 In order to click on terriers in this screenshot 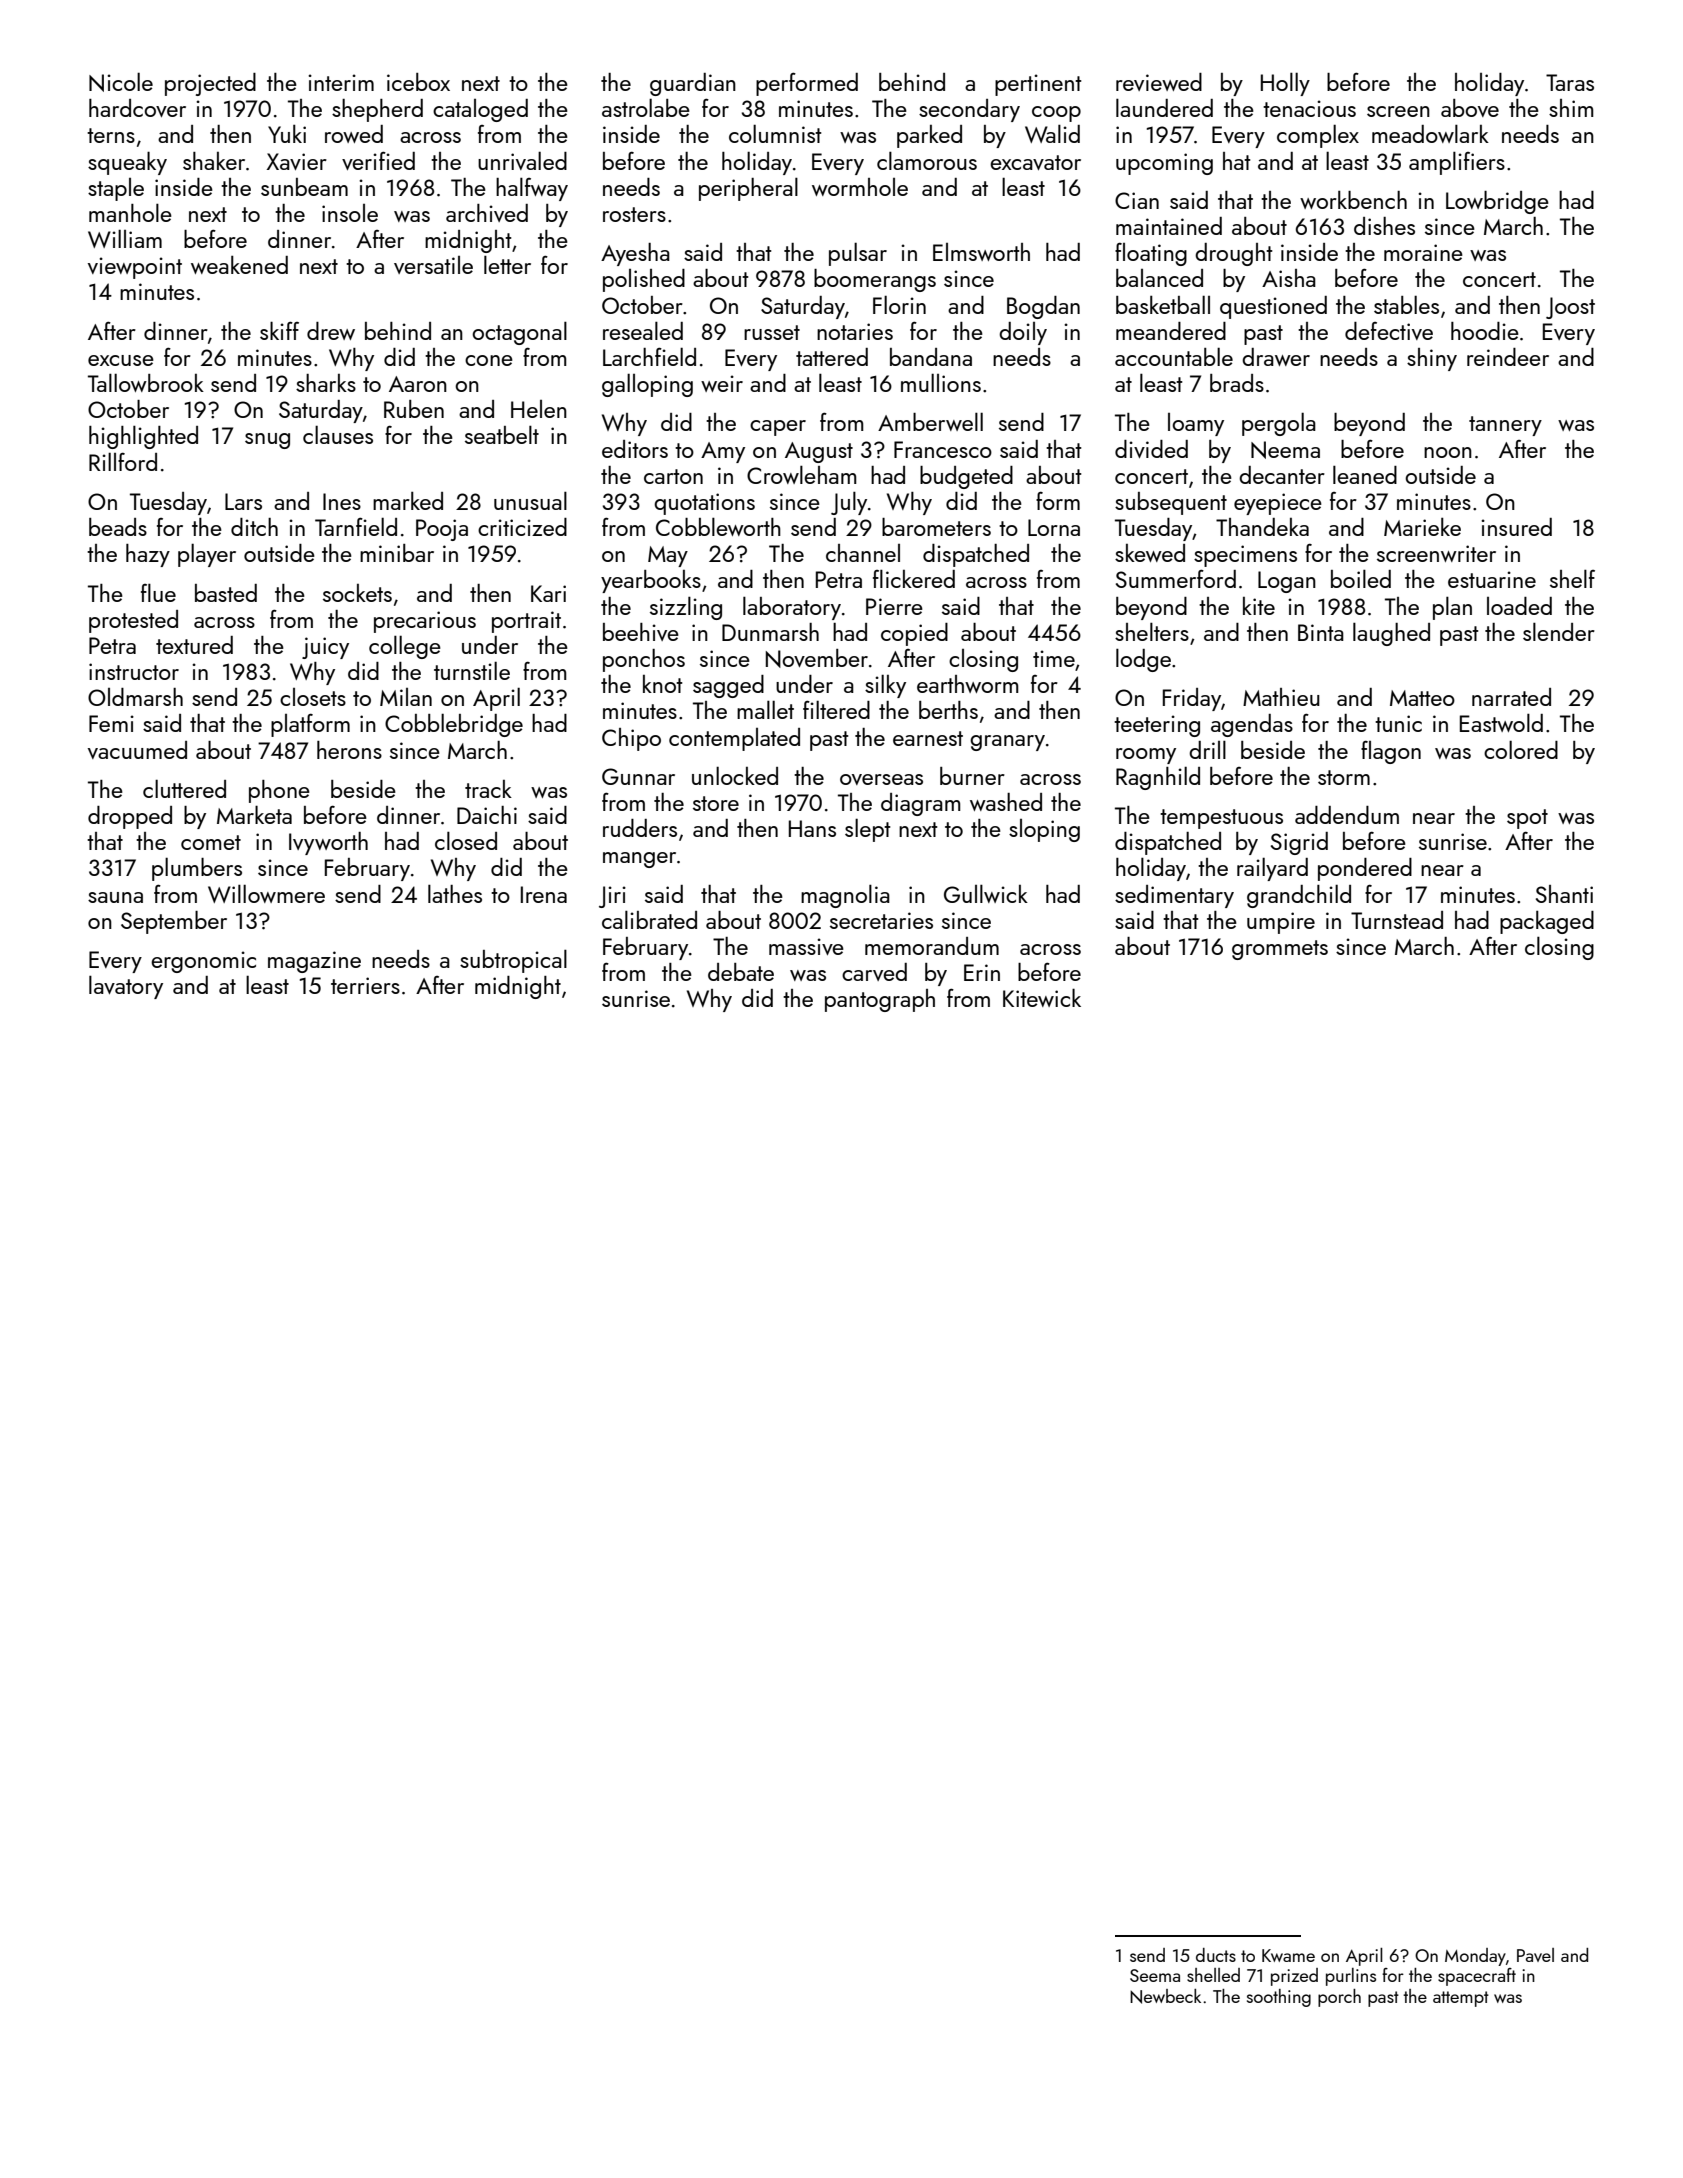, I will do `click(365, 985)`.
